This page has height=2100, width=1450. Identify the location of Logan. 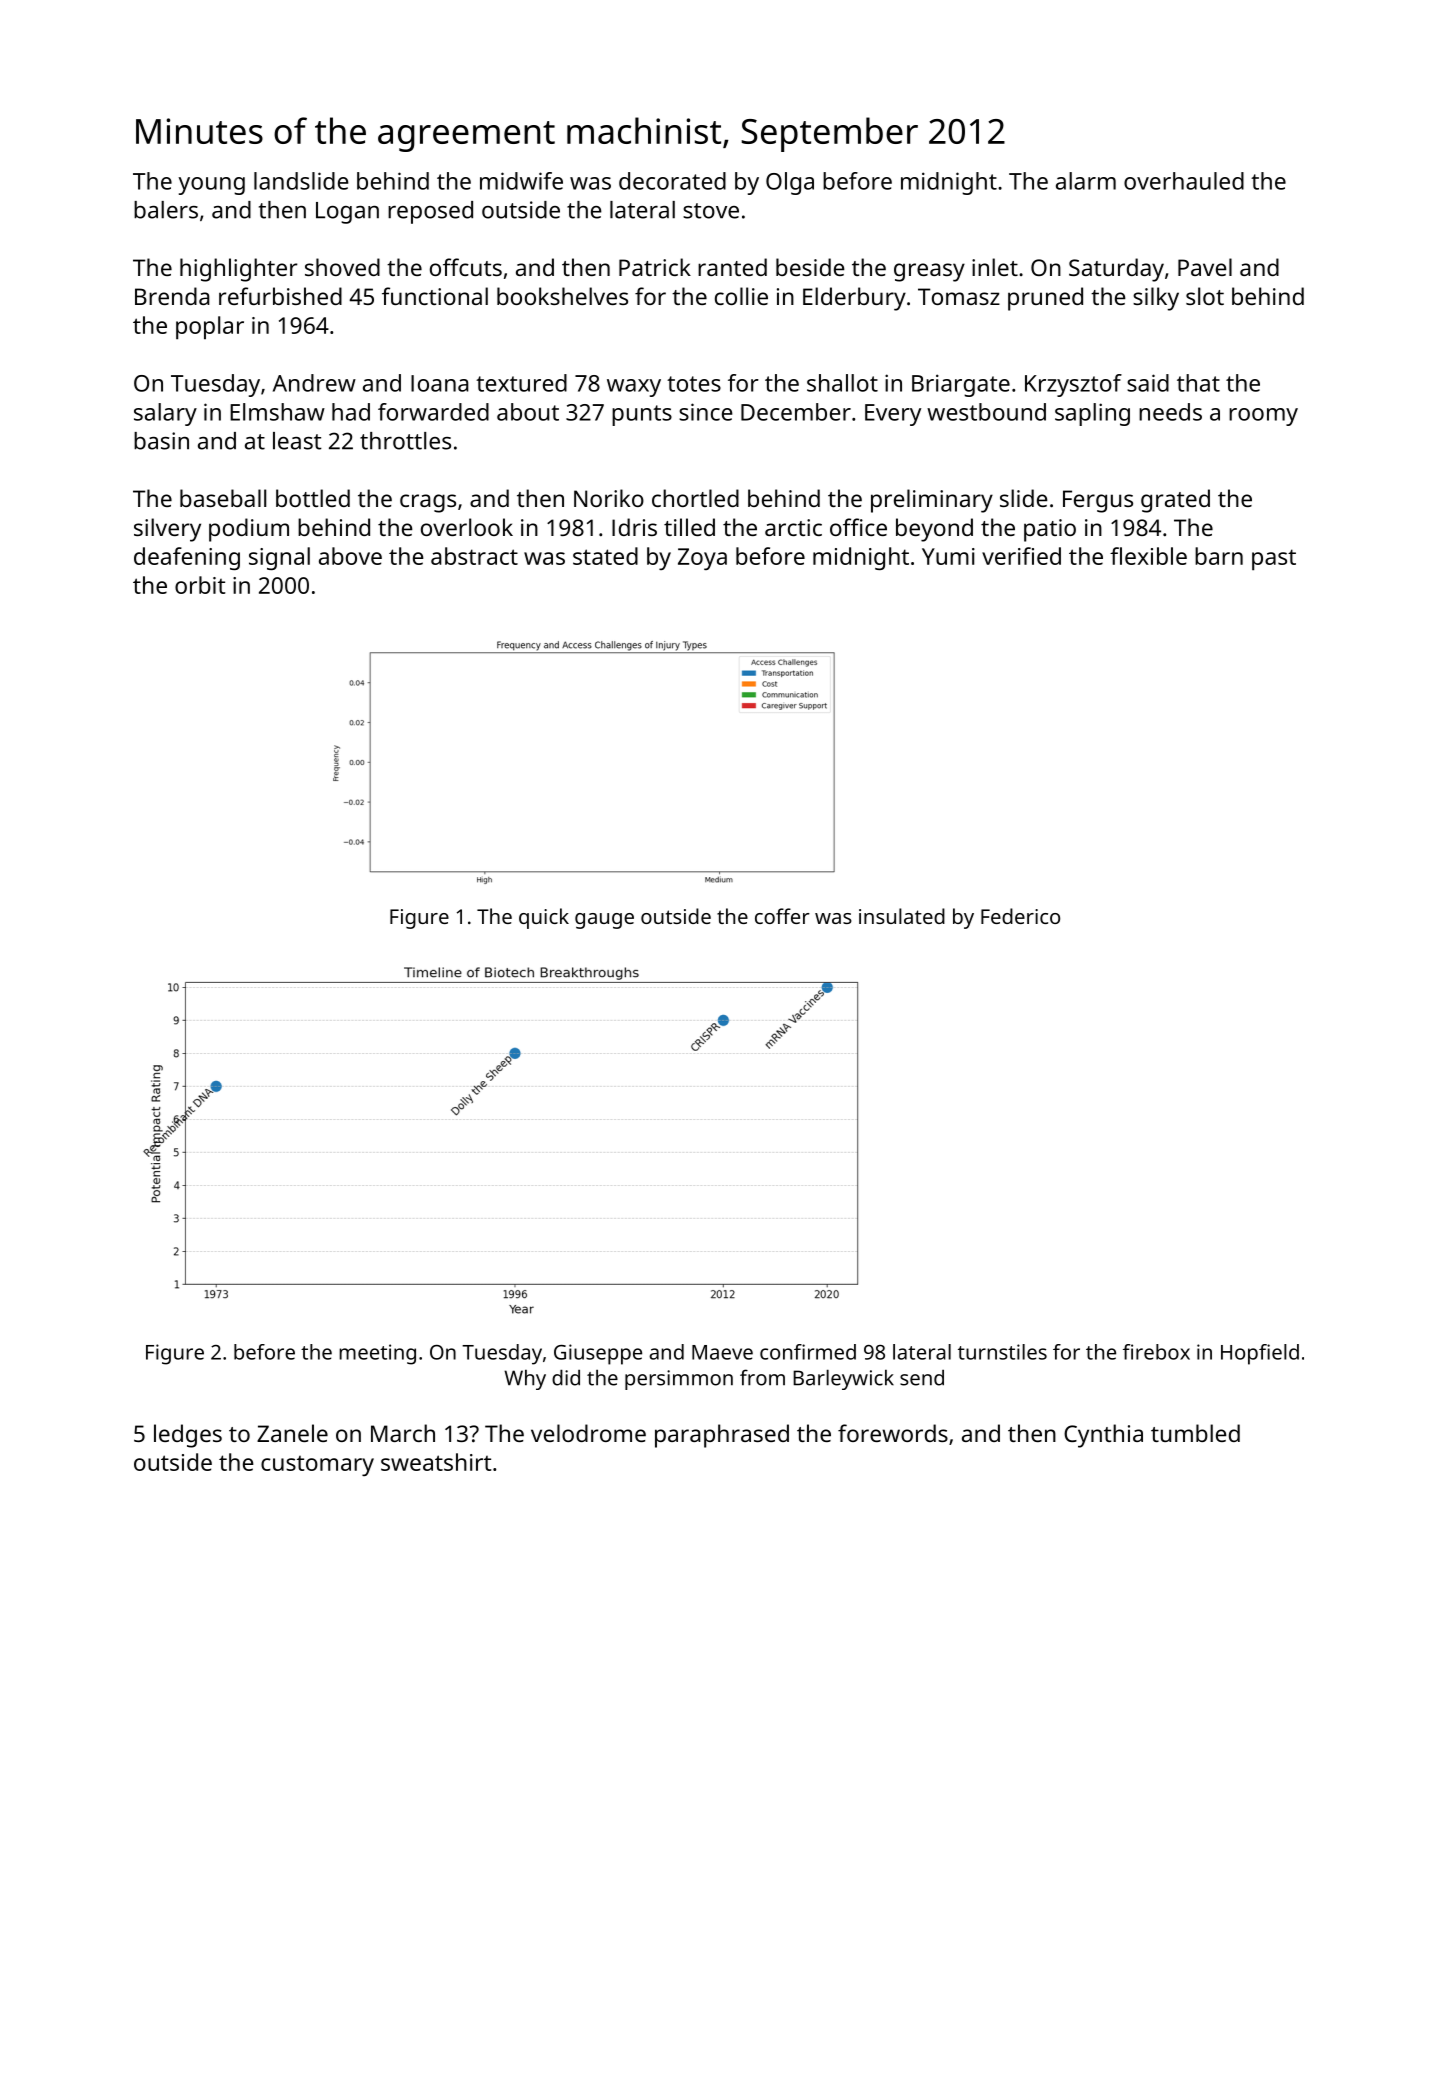
(347, 213).
